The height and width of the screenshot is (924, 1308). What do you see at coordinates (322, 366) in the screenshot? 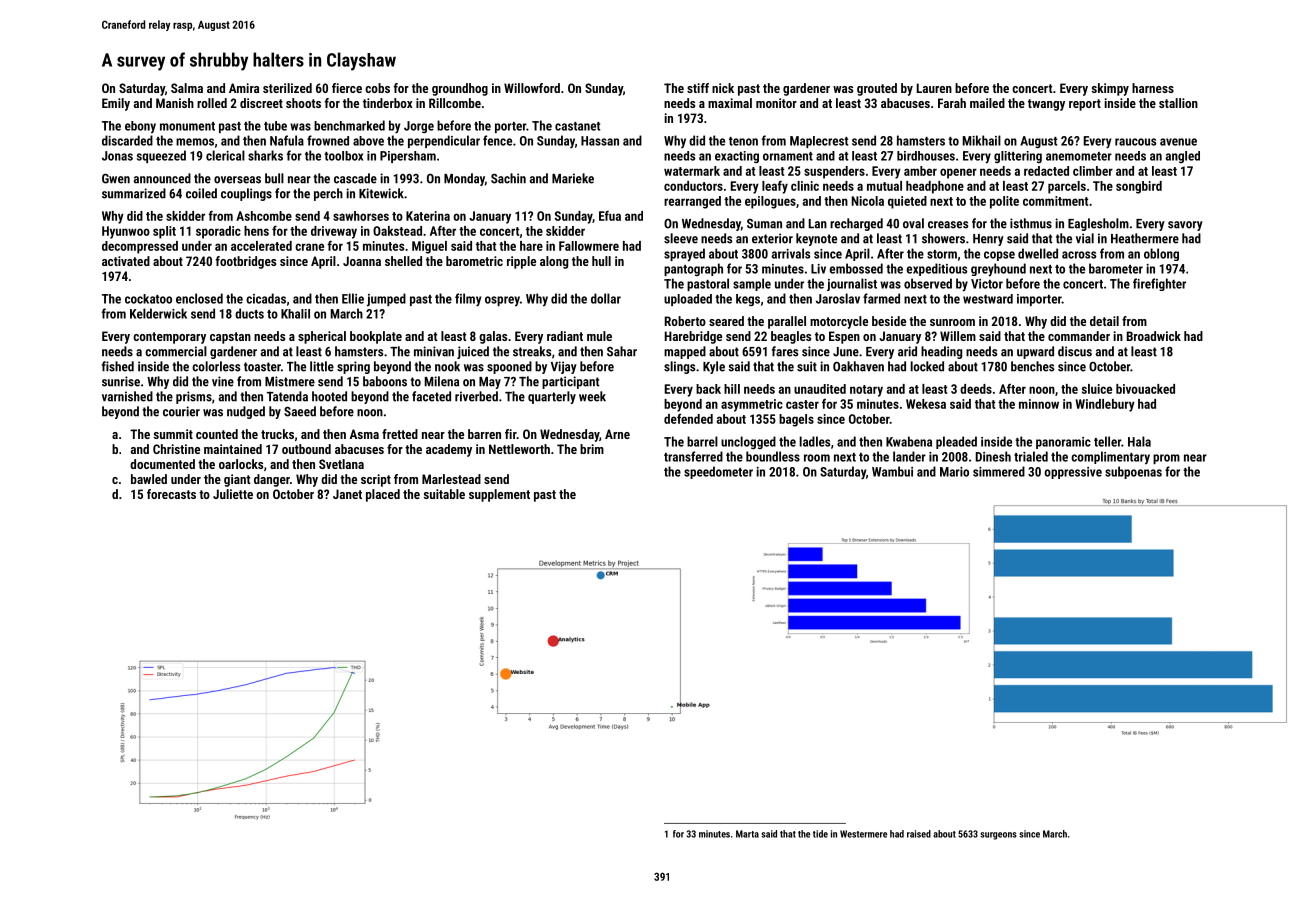
I see `little` at bounding box center [322, 366].
